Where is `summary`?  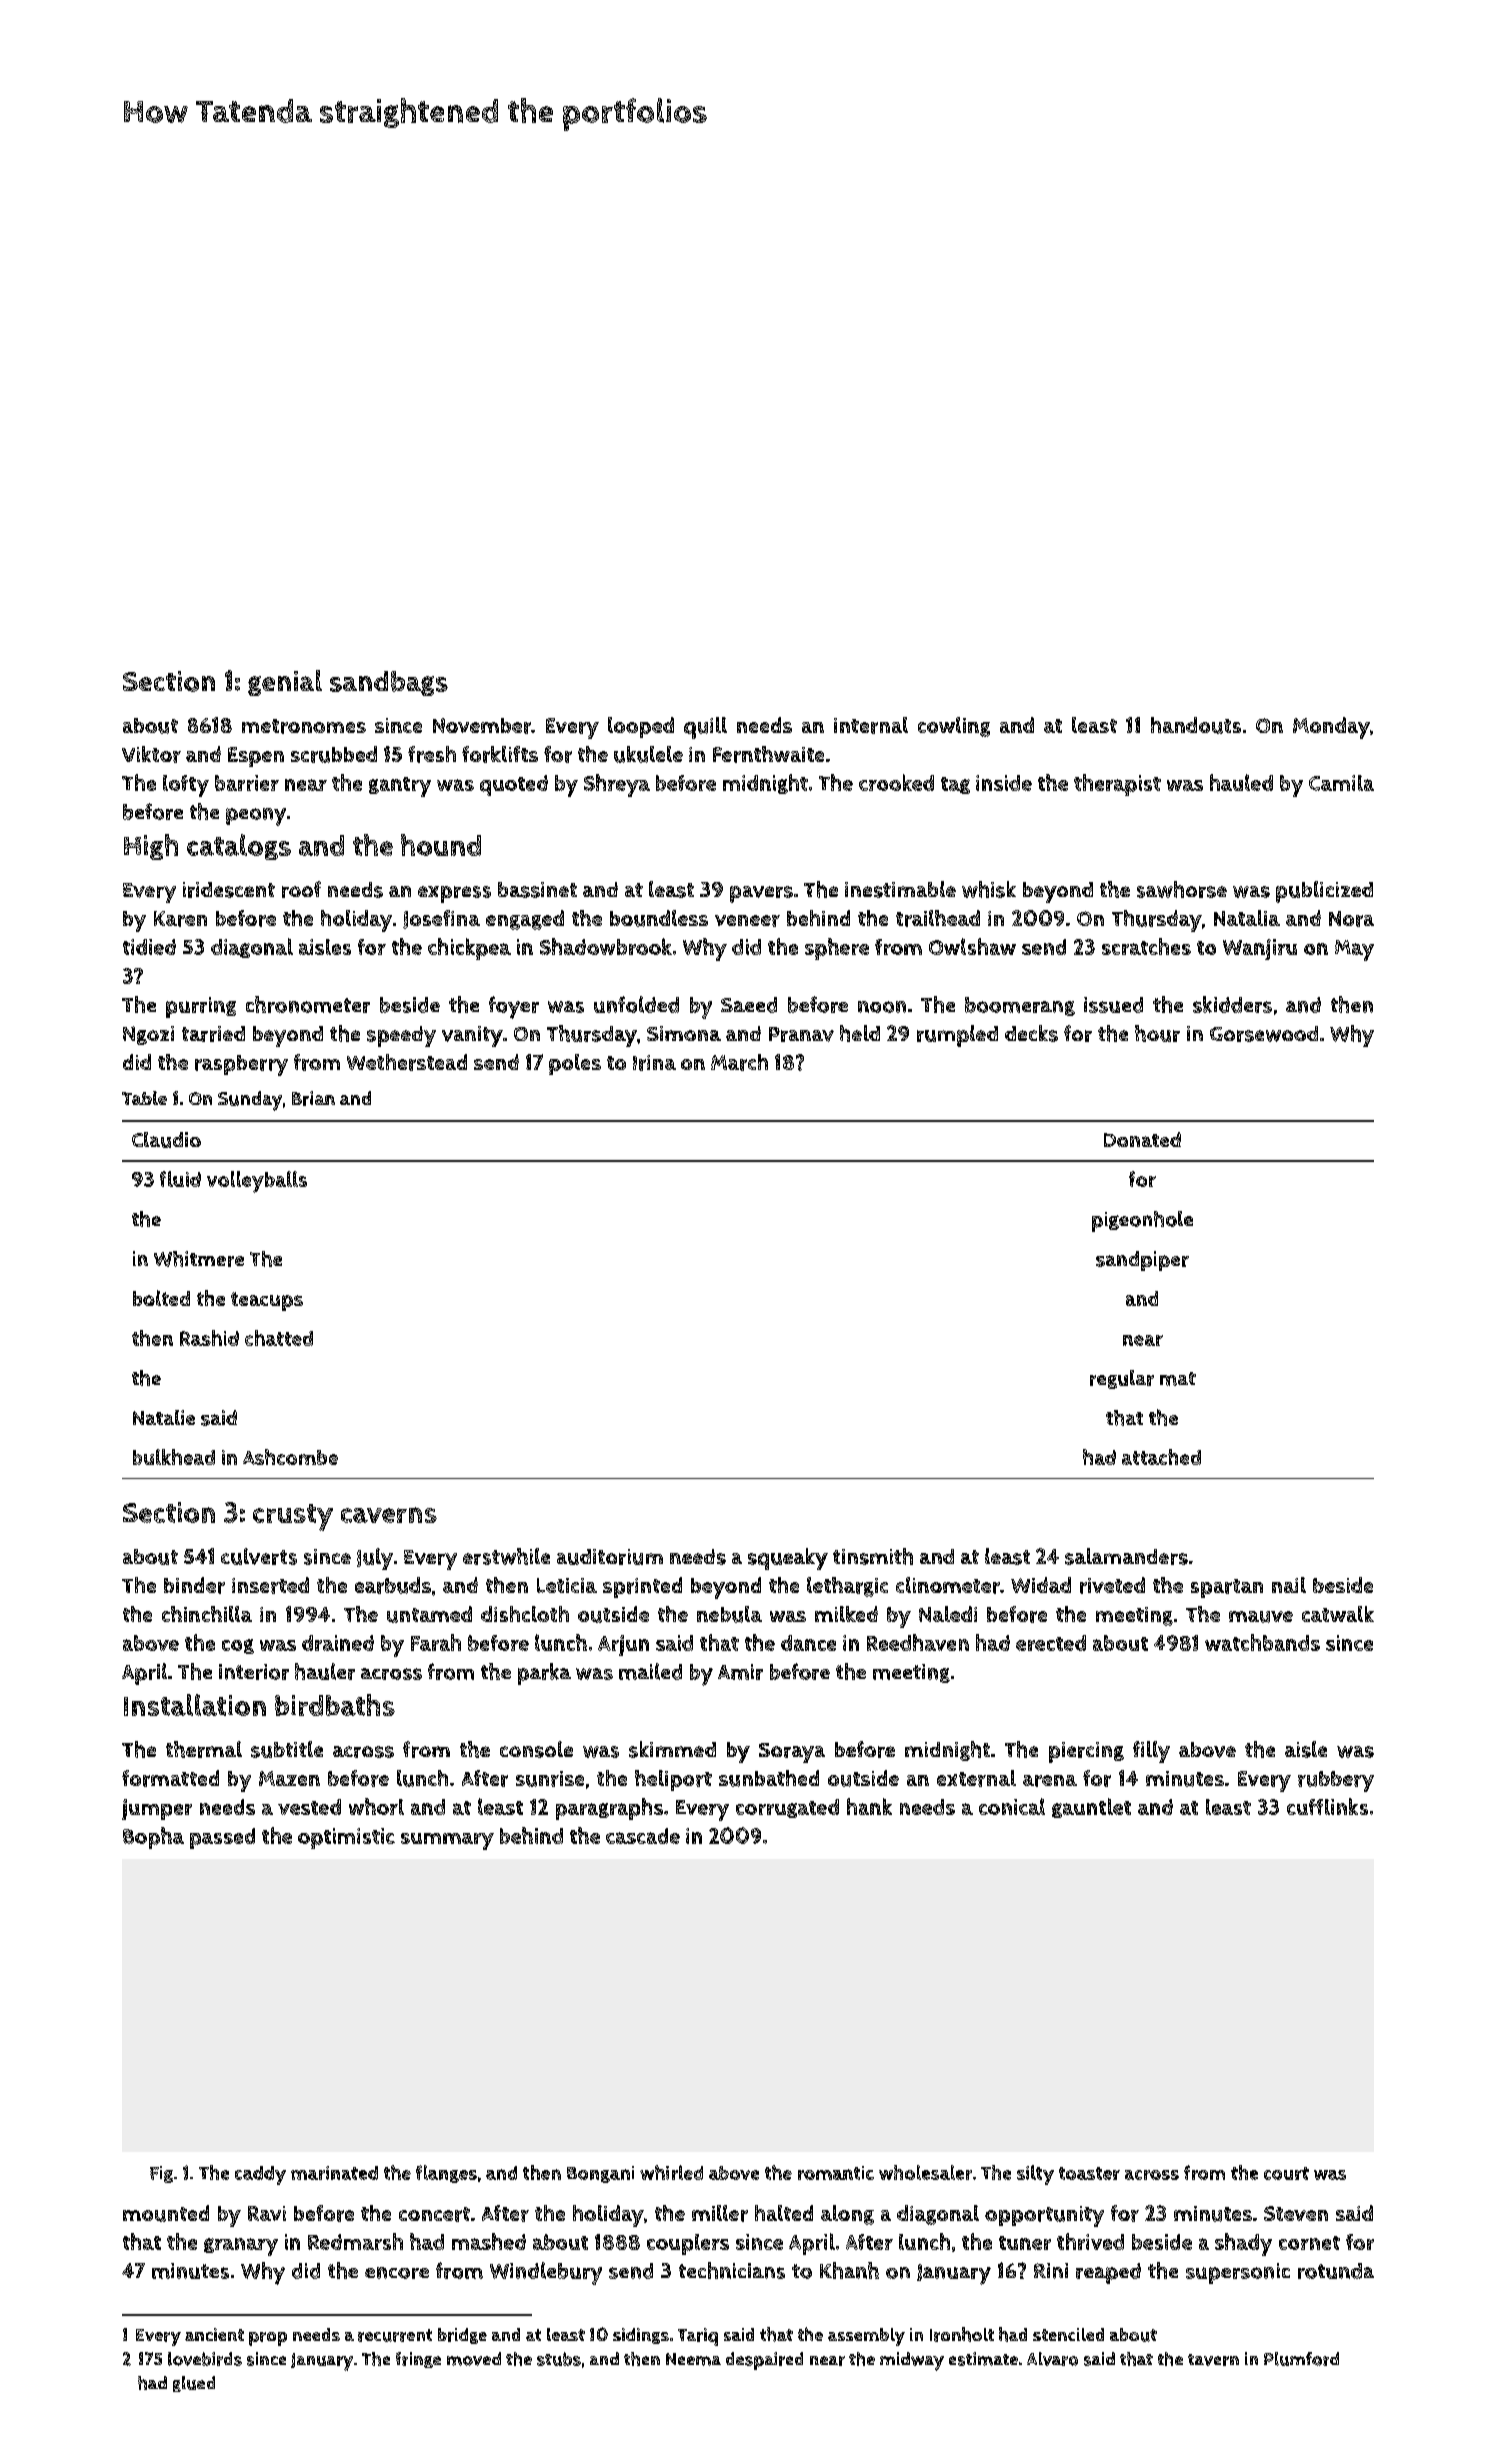
summary is located at coordinates (447, 1841).
